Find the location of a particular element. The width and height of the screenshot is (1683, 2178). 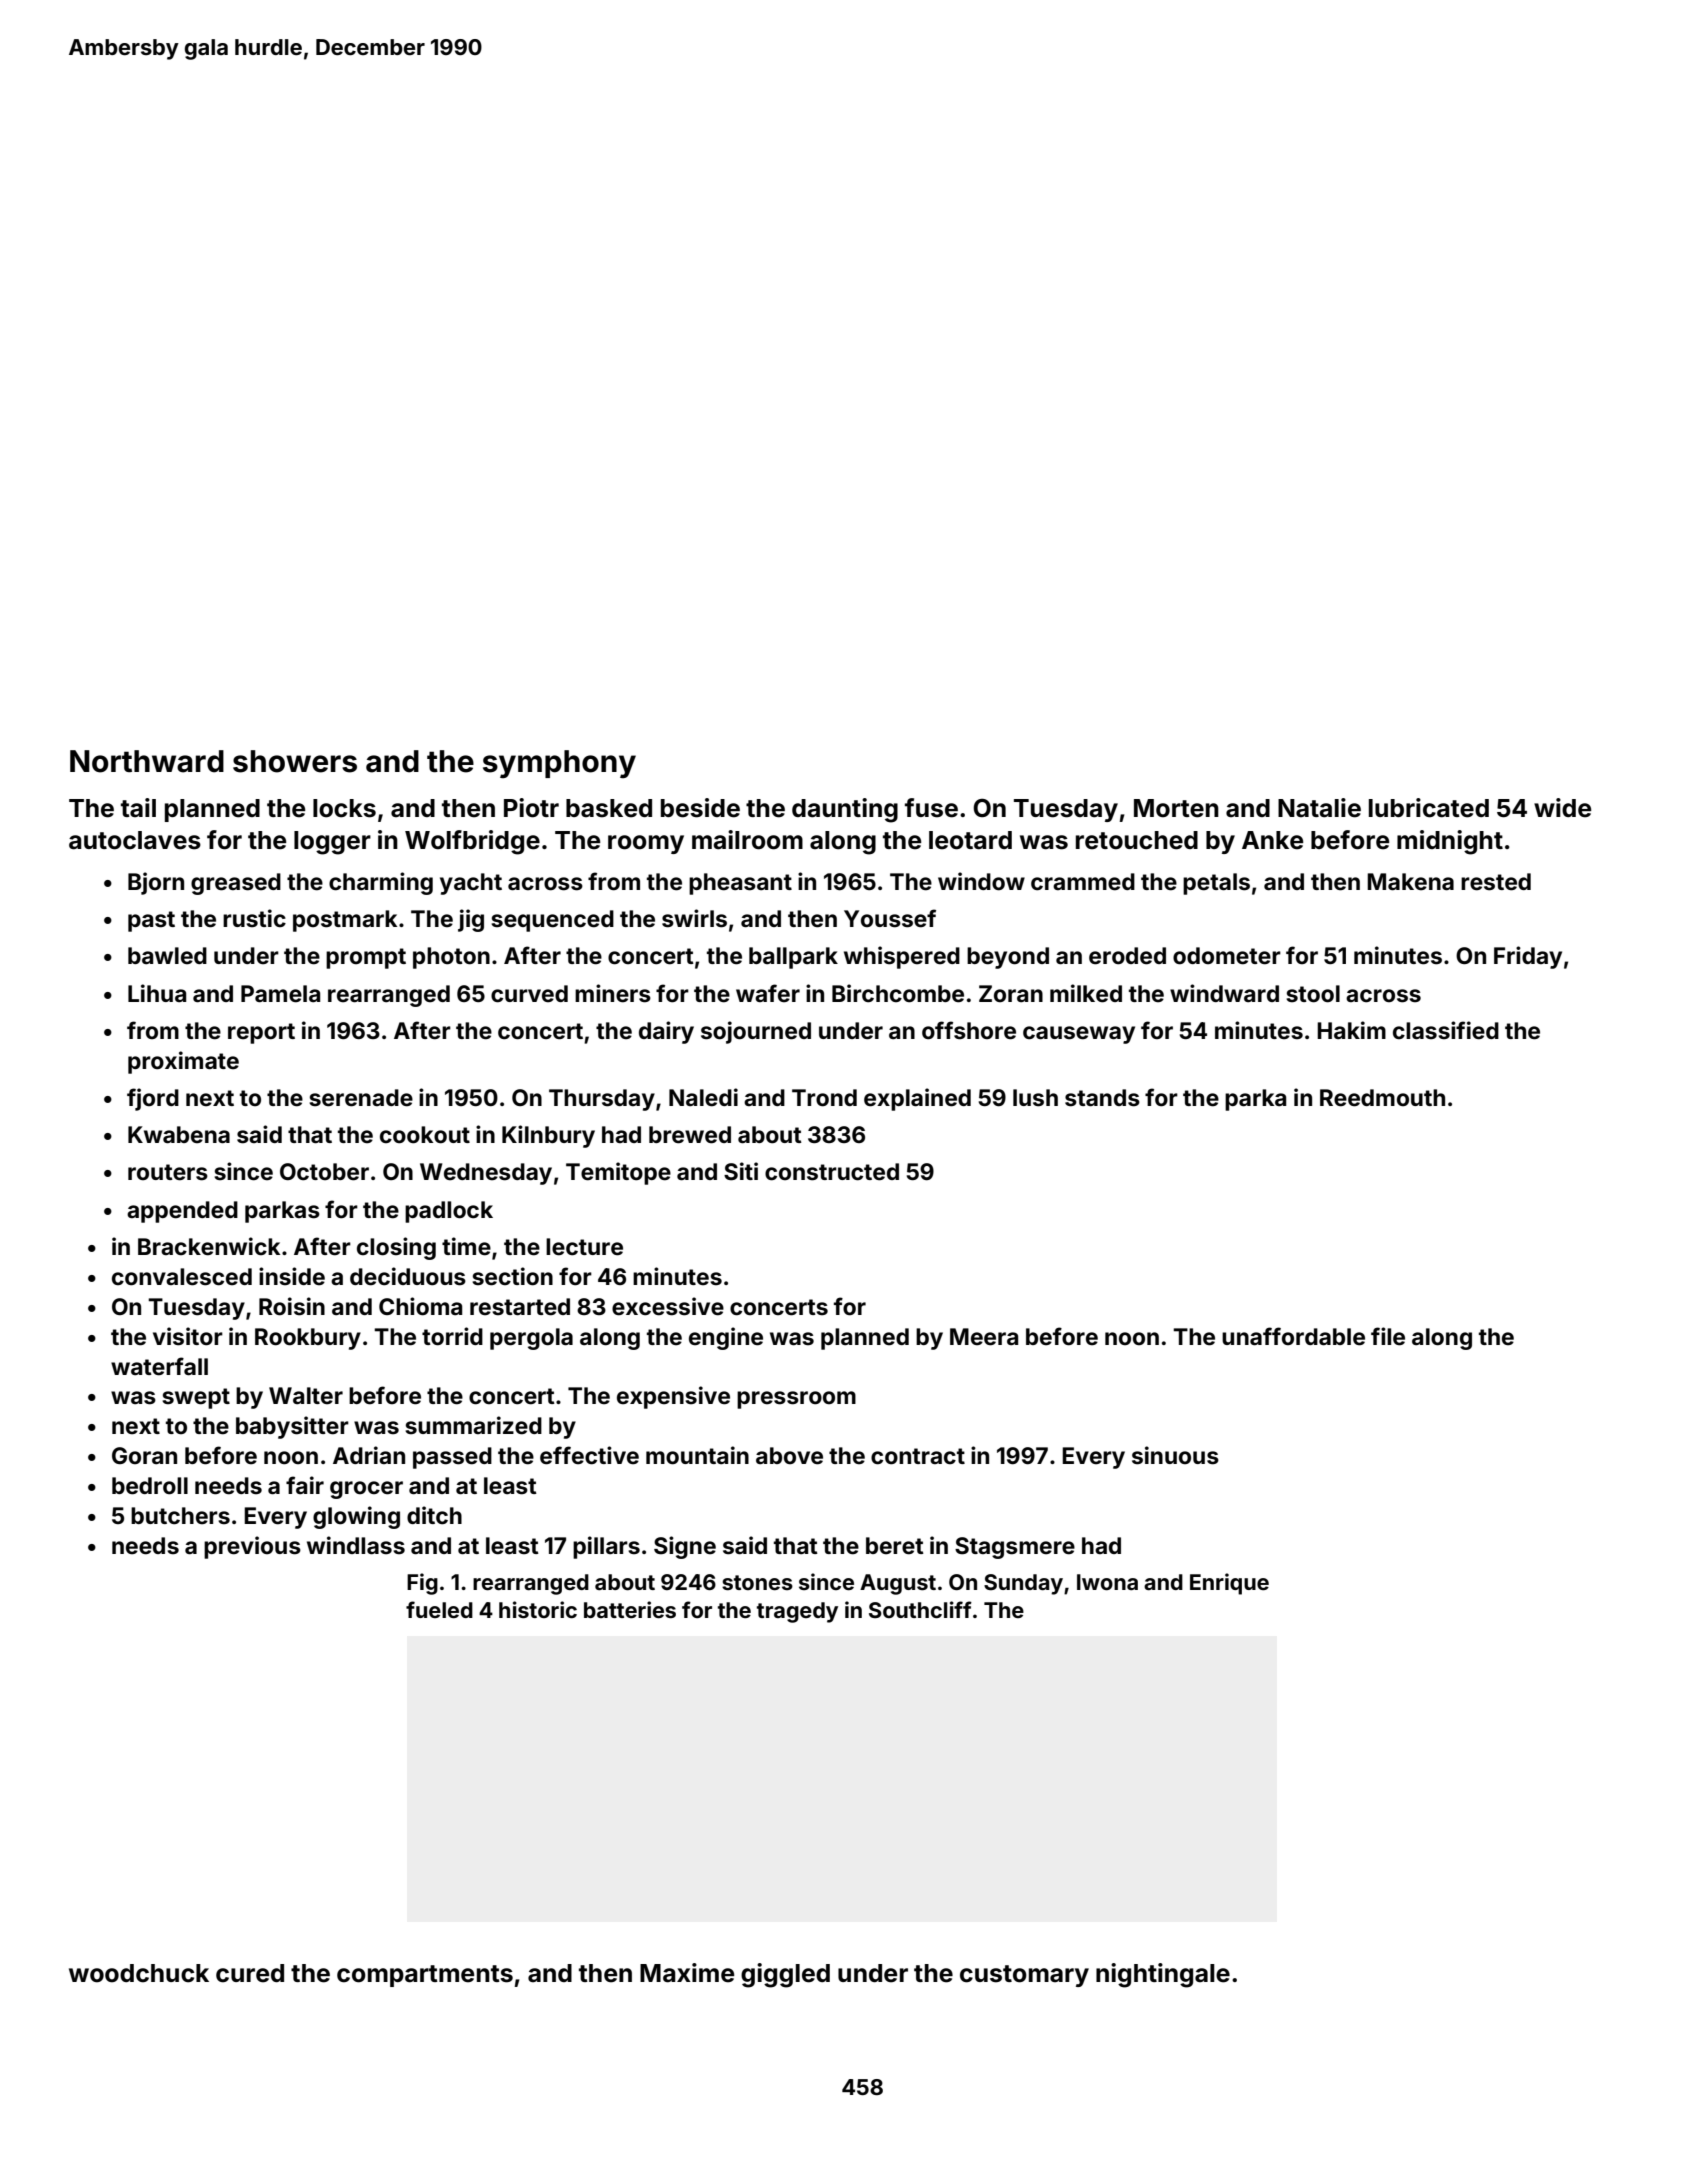

Morten is located at coordinates (1176, 808).
